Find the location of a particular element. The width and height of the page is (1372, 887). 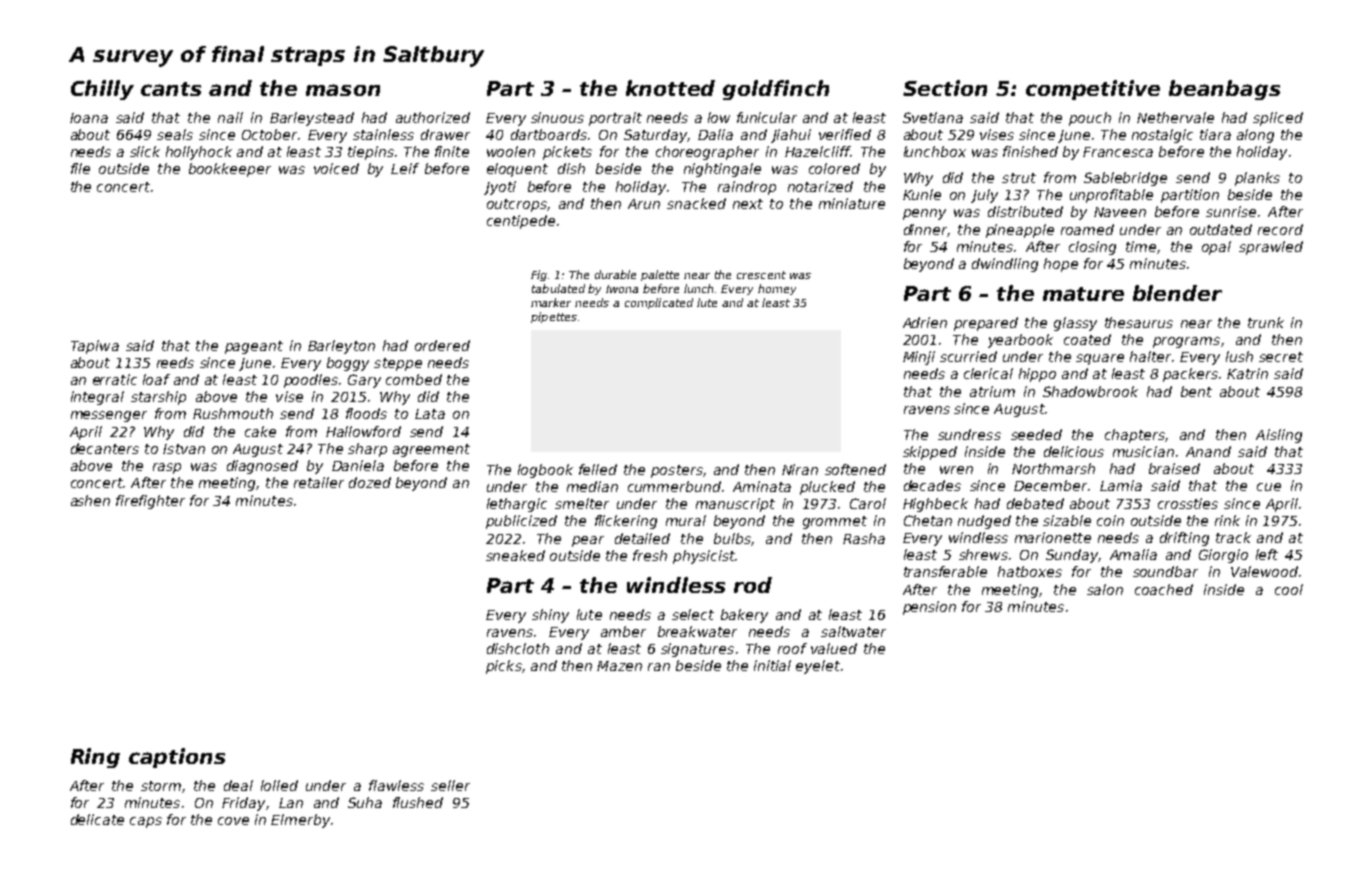

retailer is located at coordinates (319, 482).
